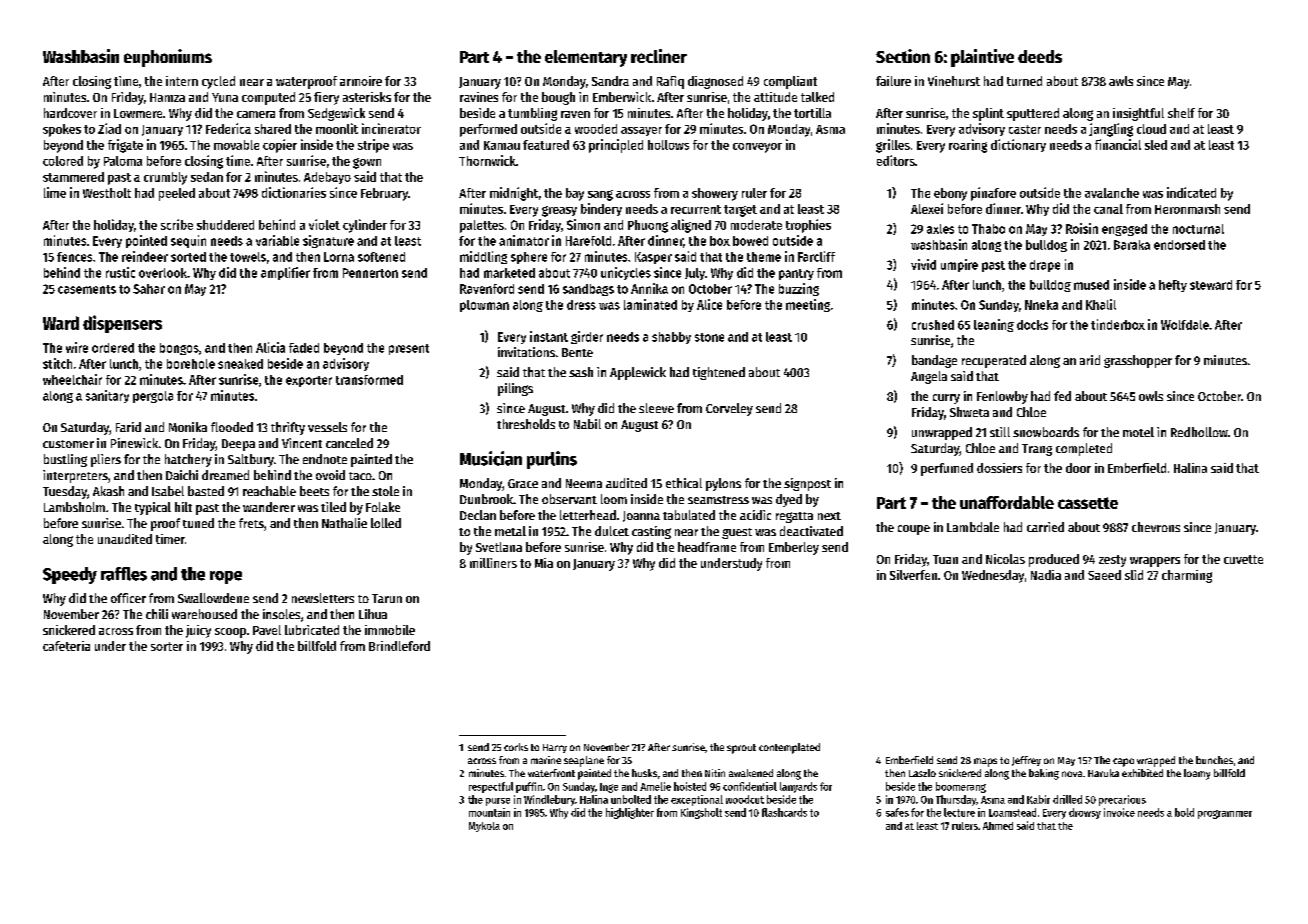 The image size is (1308, 924). What do you see at coordinates (993, 576) in the page?
I see `Wednesday` at bounding box center [993, 576].
